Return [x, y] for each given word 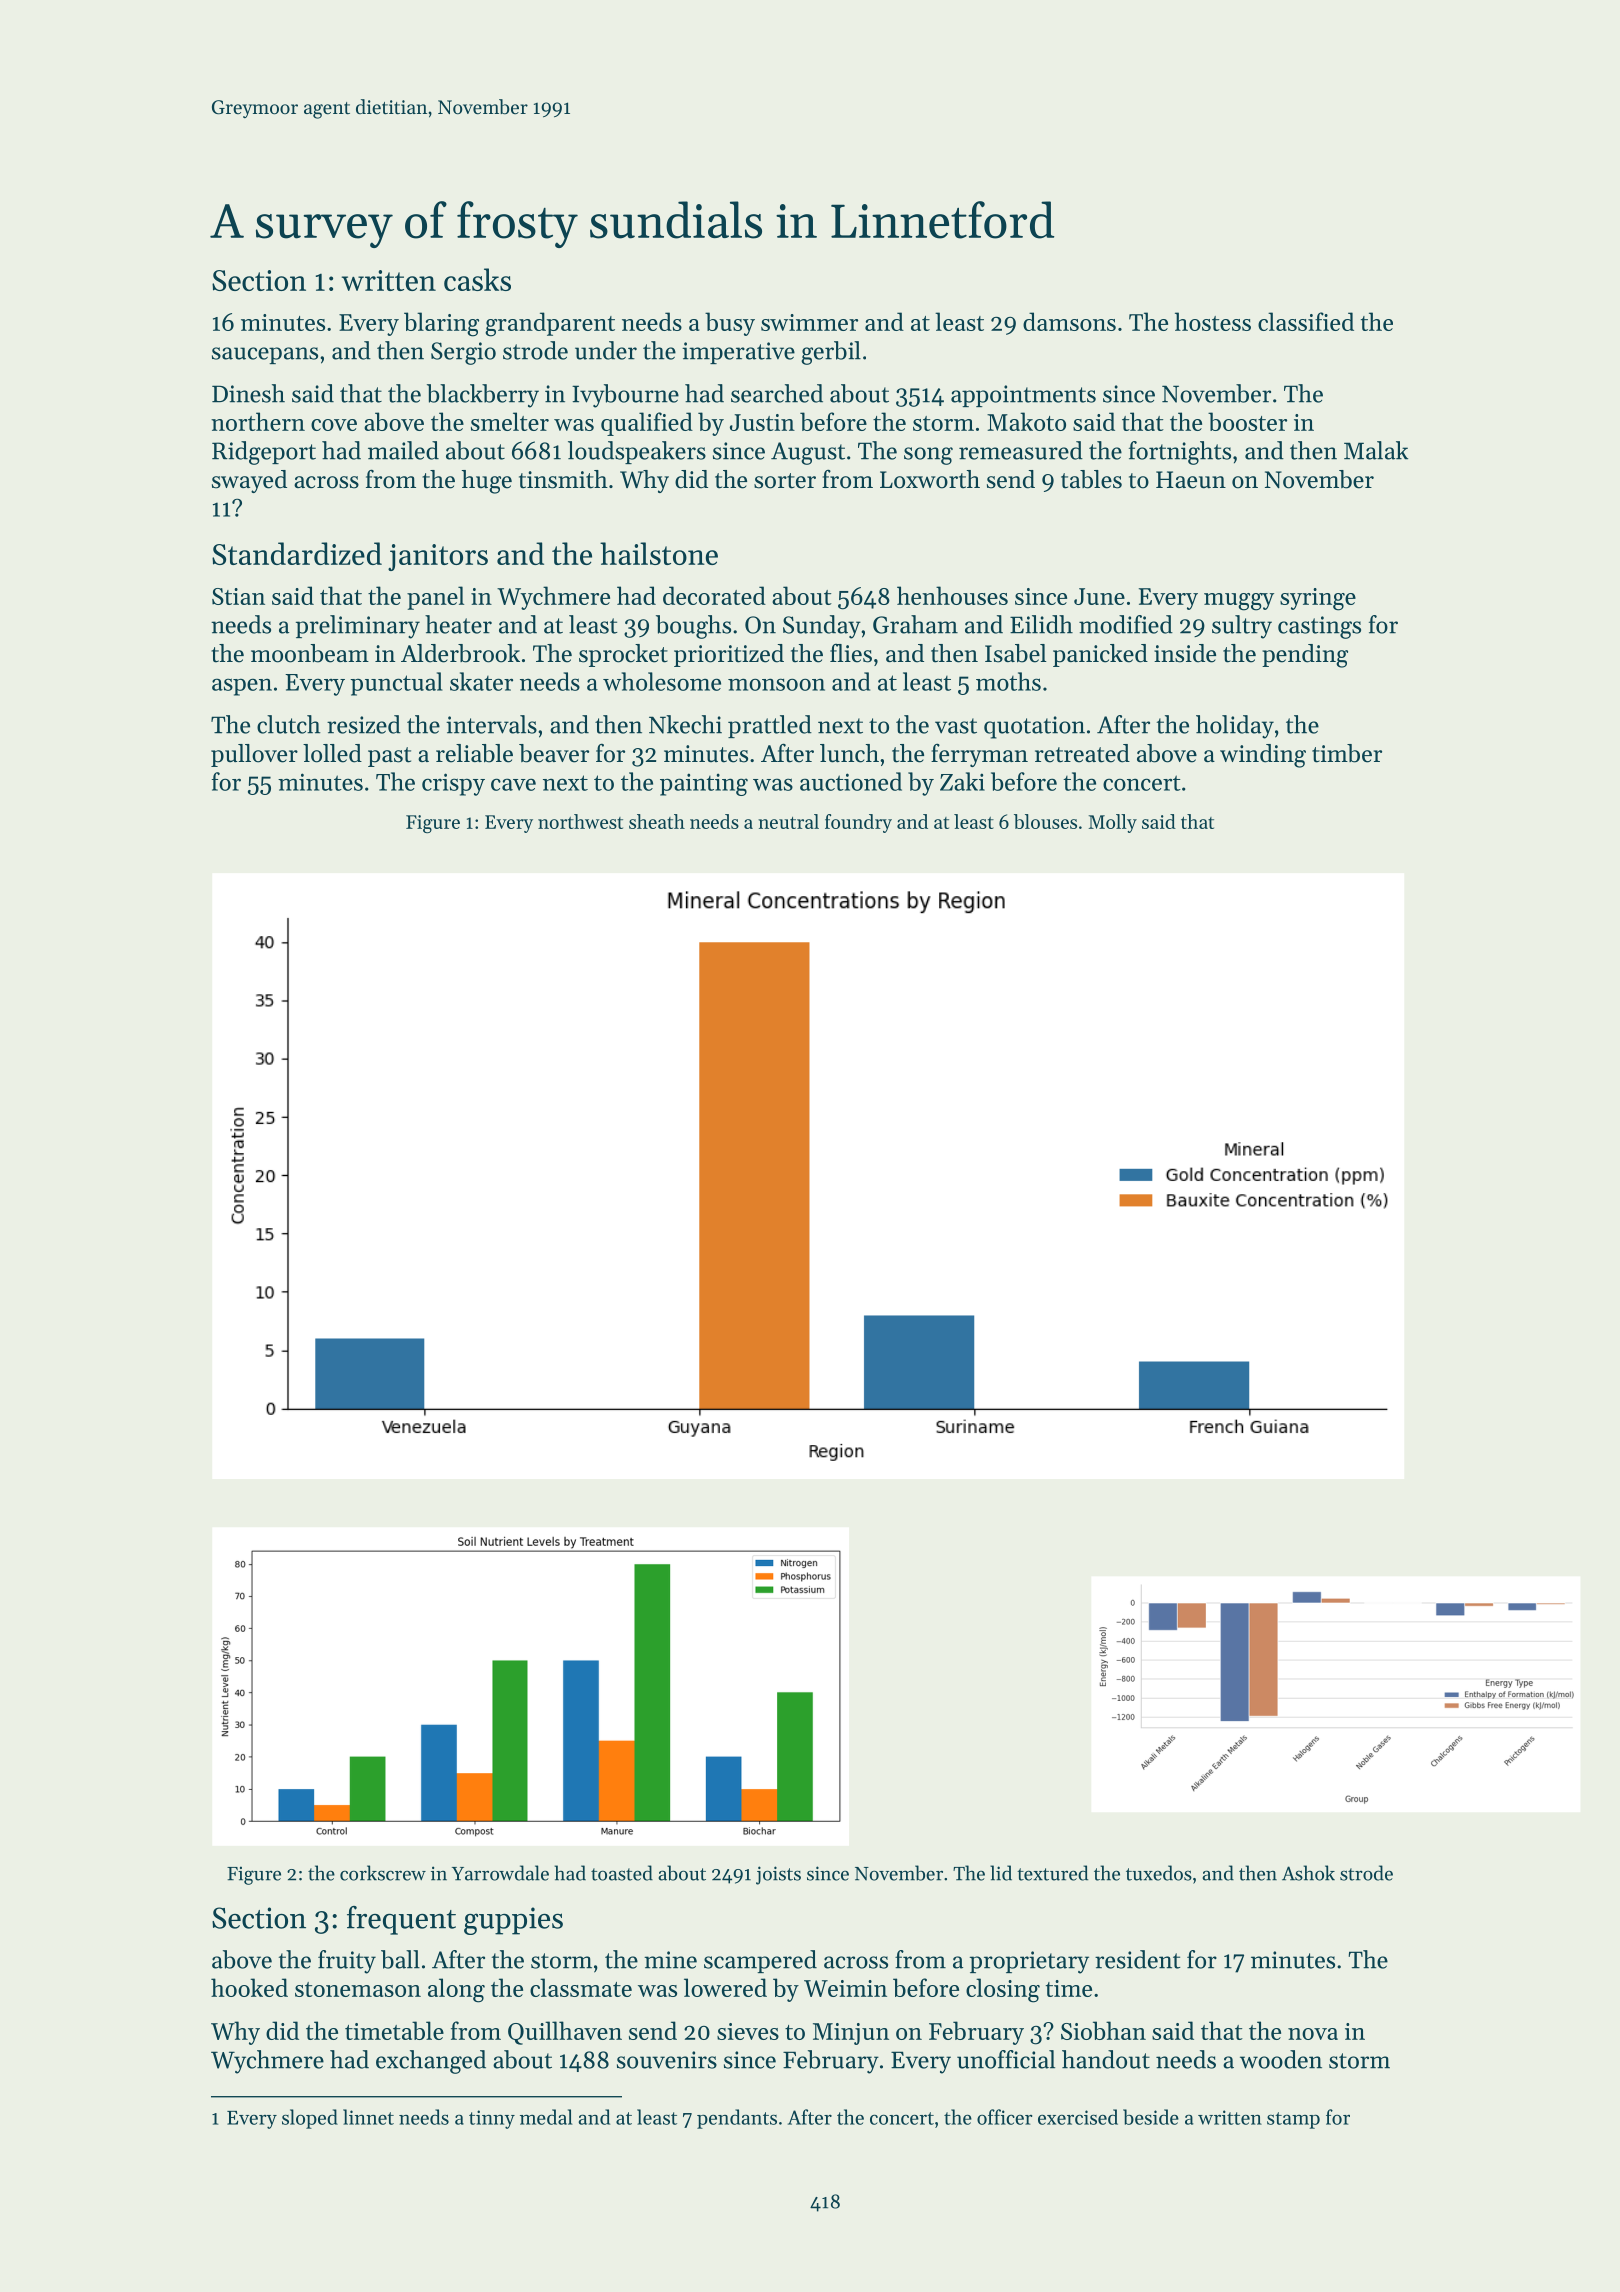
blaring [441, 324]
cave [513, 784]
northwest [580, 821]
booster [1247, 421]
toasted [622, 1873]
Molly [1112, 823]
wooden [1281, 2059]
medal [546, 2117]
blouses [1045, 821]
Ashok [1308, 1873]
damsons [1069, 321]
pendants [737, 2119]
